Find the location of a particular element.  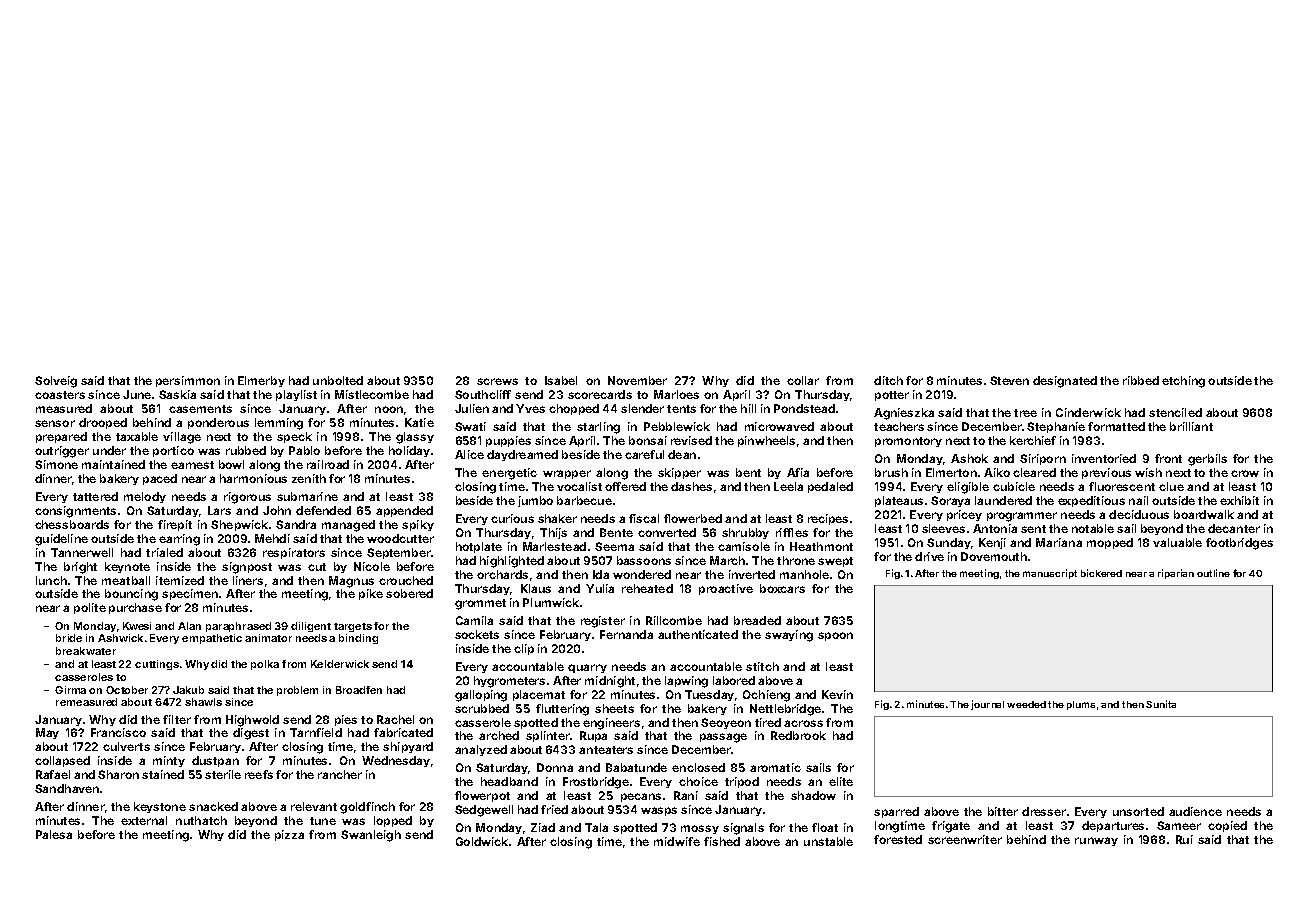

converted is located at coordinates (667, 532).
